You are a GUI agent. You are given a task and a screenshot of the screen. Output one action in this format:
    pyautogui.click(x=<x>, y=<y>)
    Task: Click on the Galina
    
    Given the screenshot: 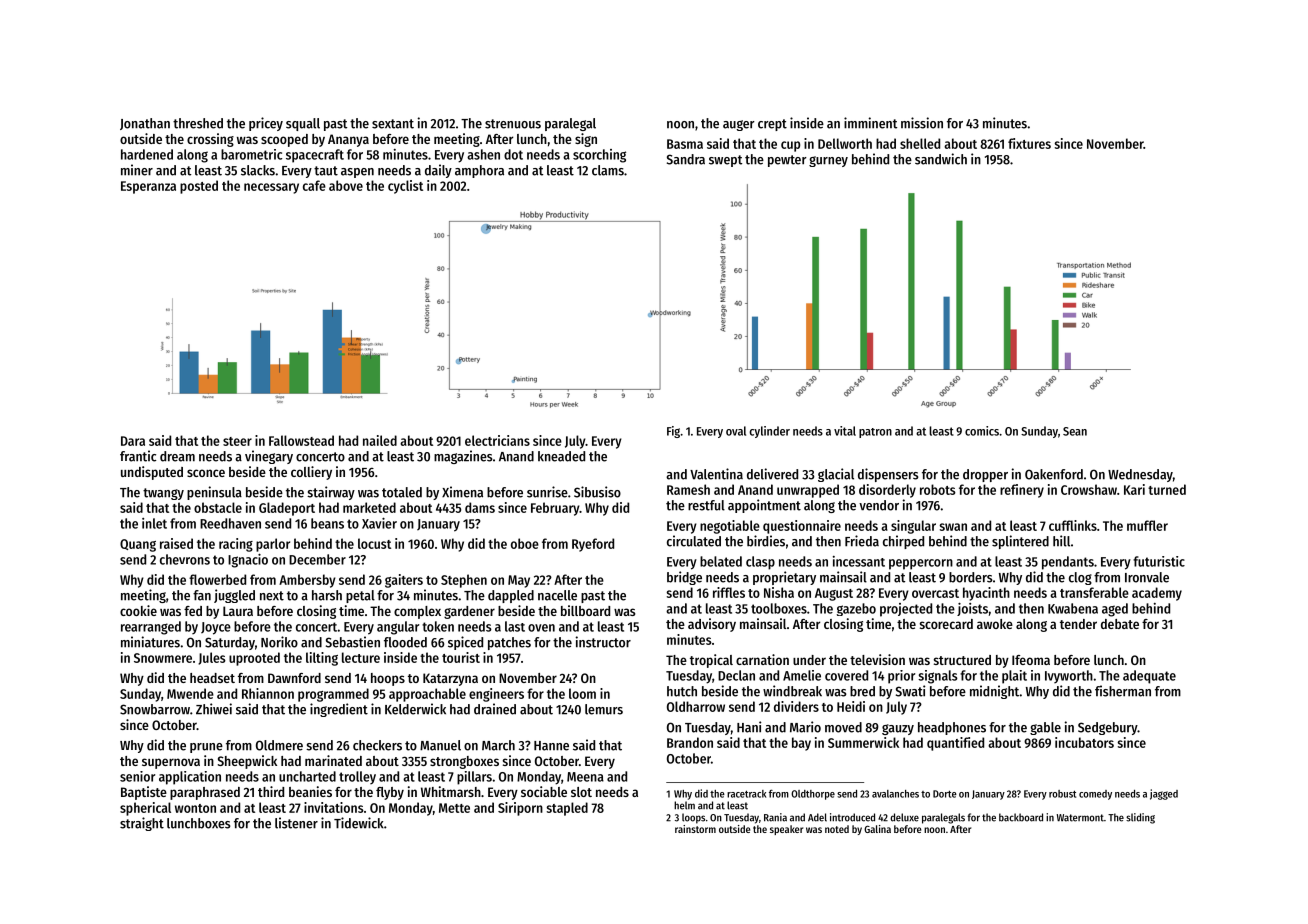 What is the action you would take?
    pyautogui.click(x=877, y=829)
